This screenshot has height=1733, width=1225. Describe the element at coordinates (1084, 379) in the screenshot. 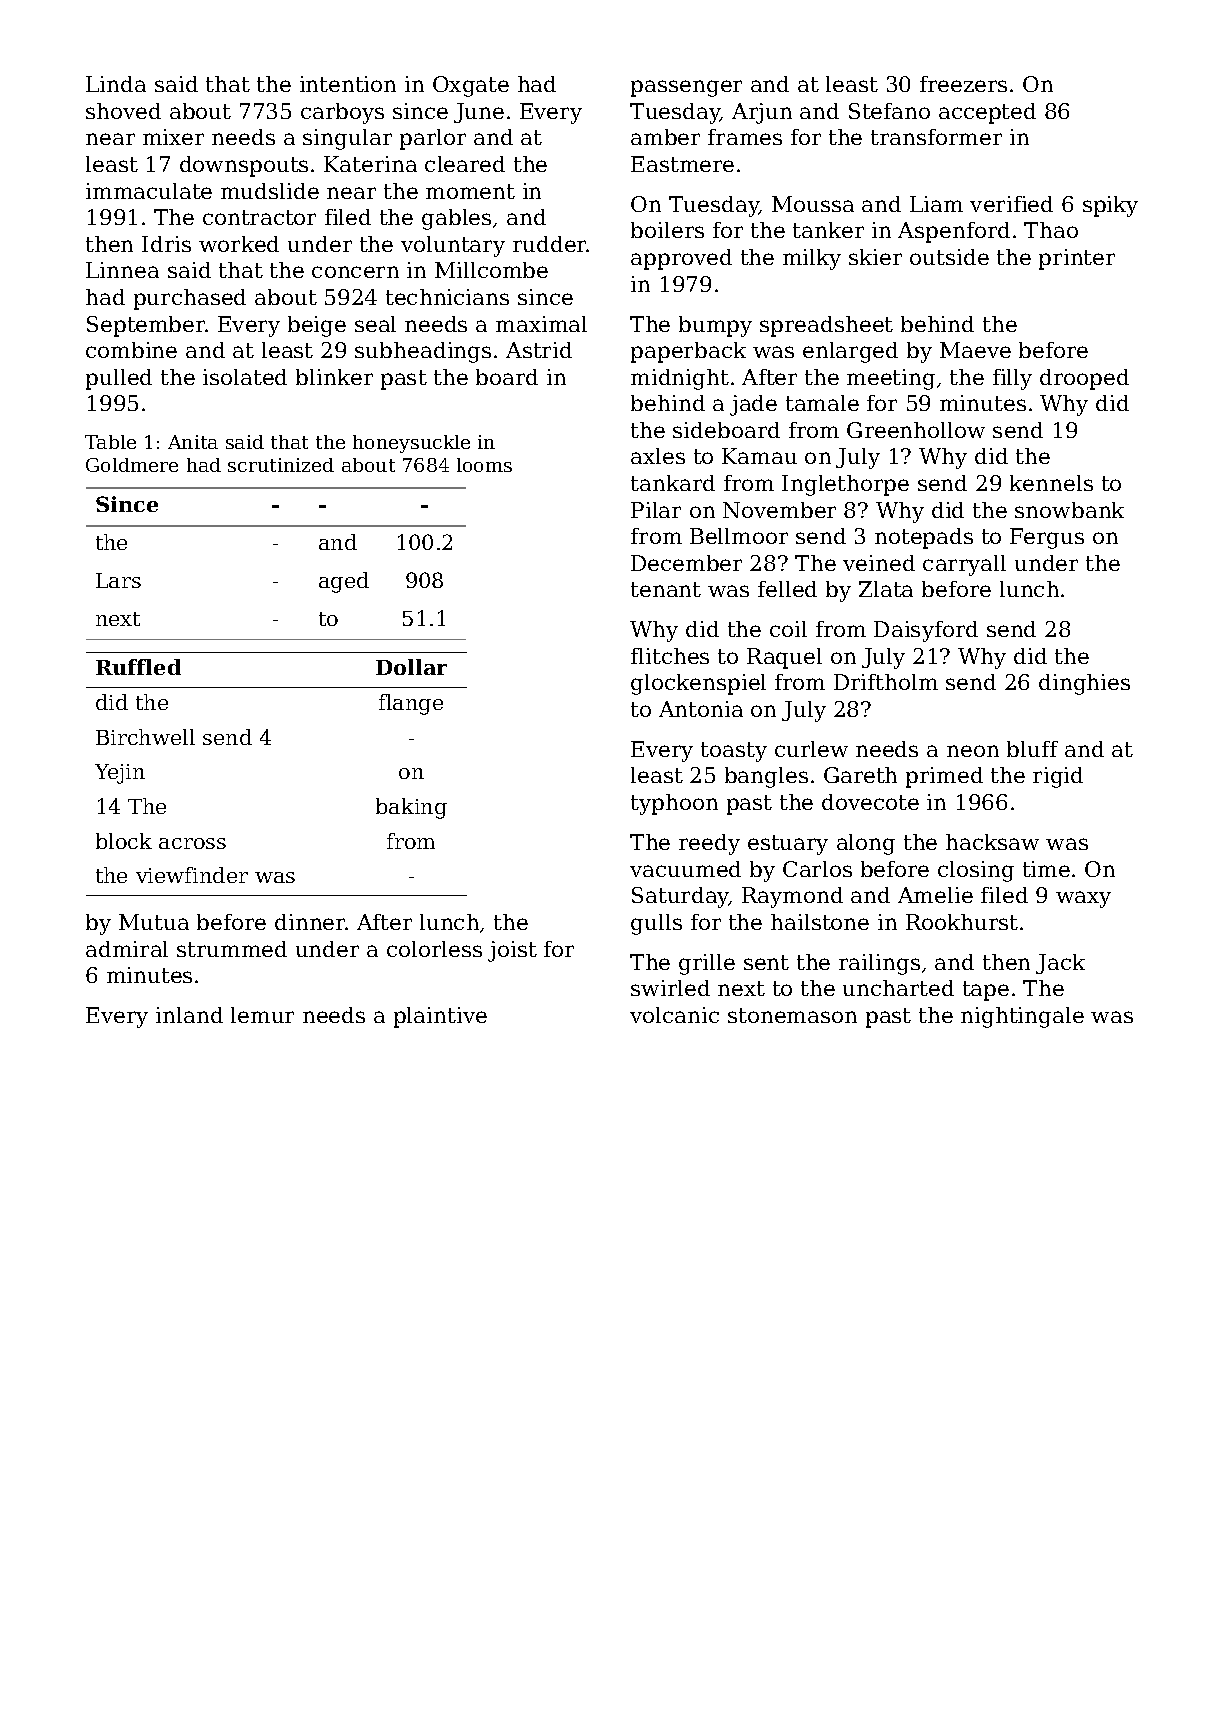

I see `drooped` at that location.
